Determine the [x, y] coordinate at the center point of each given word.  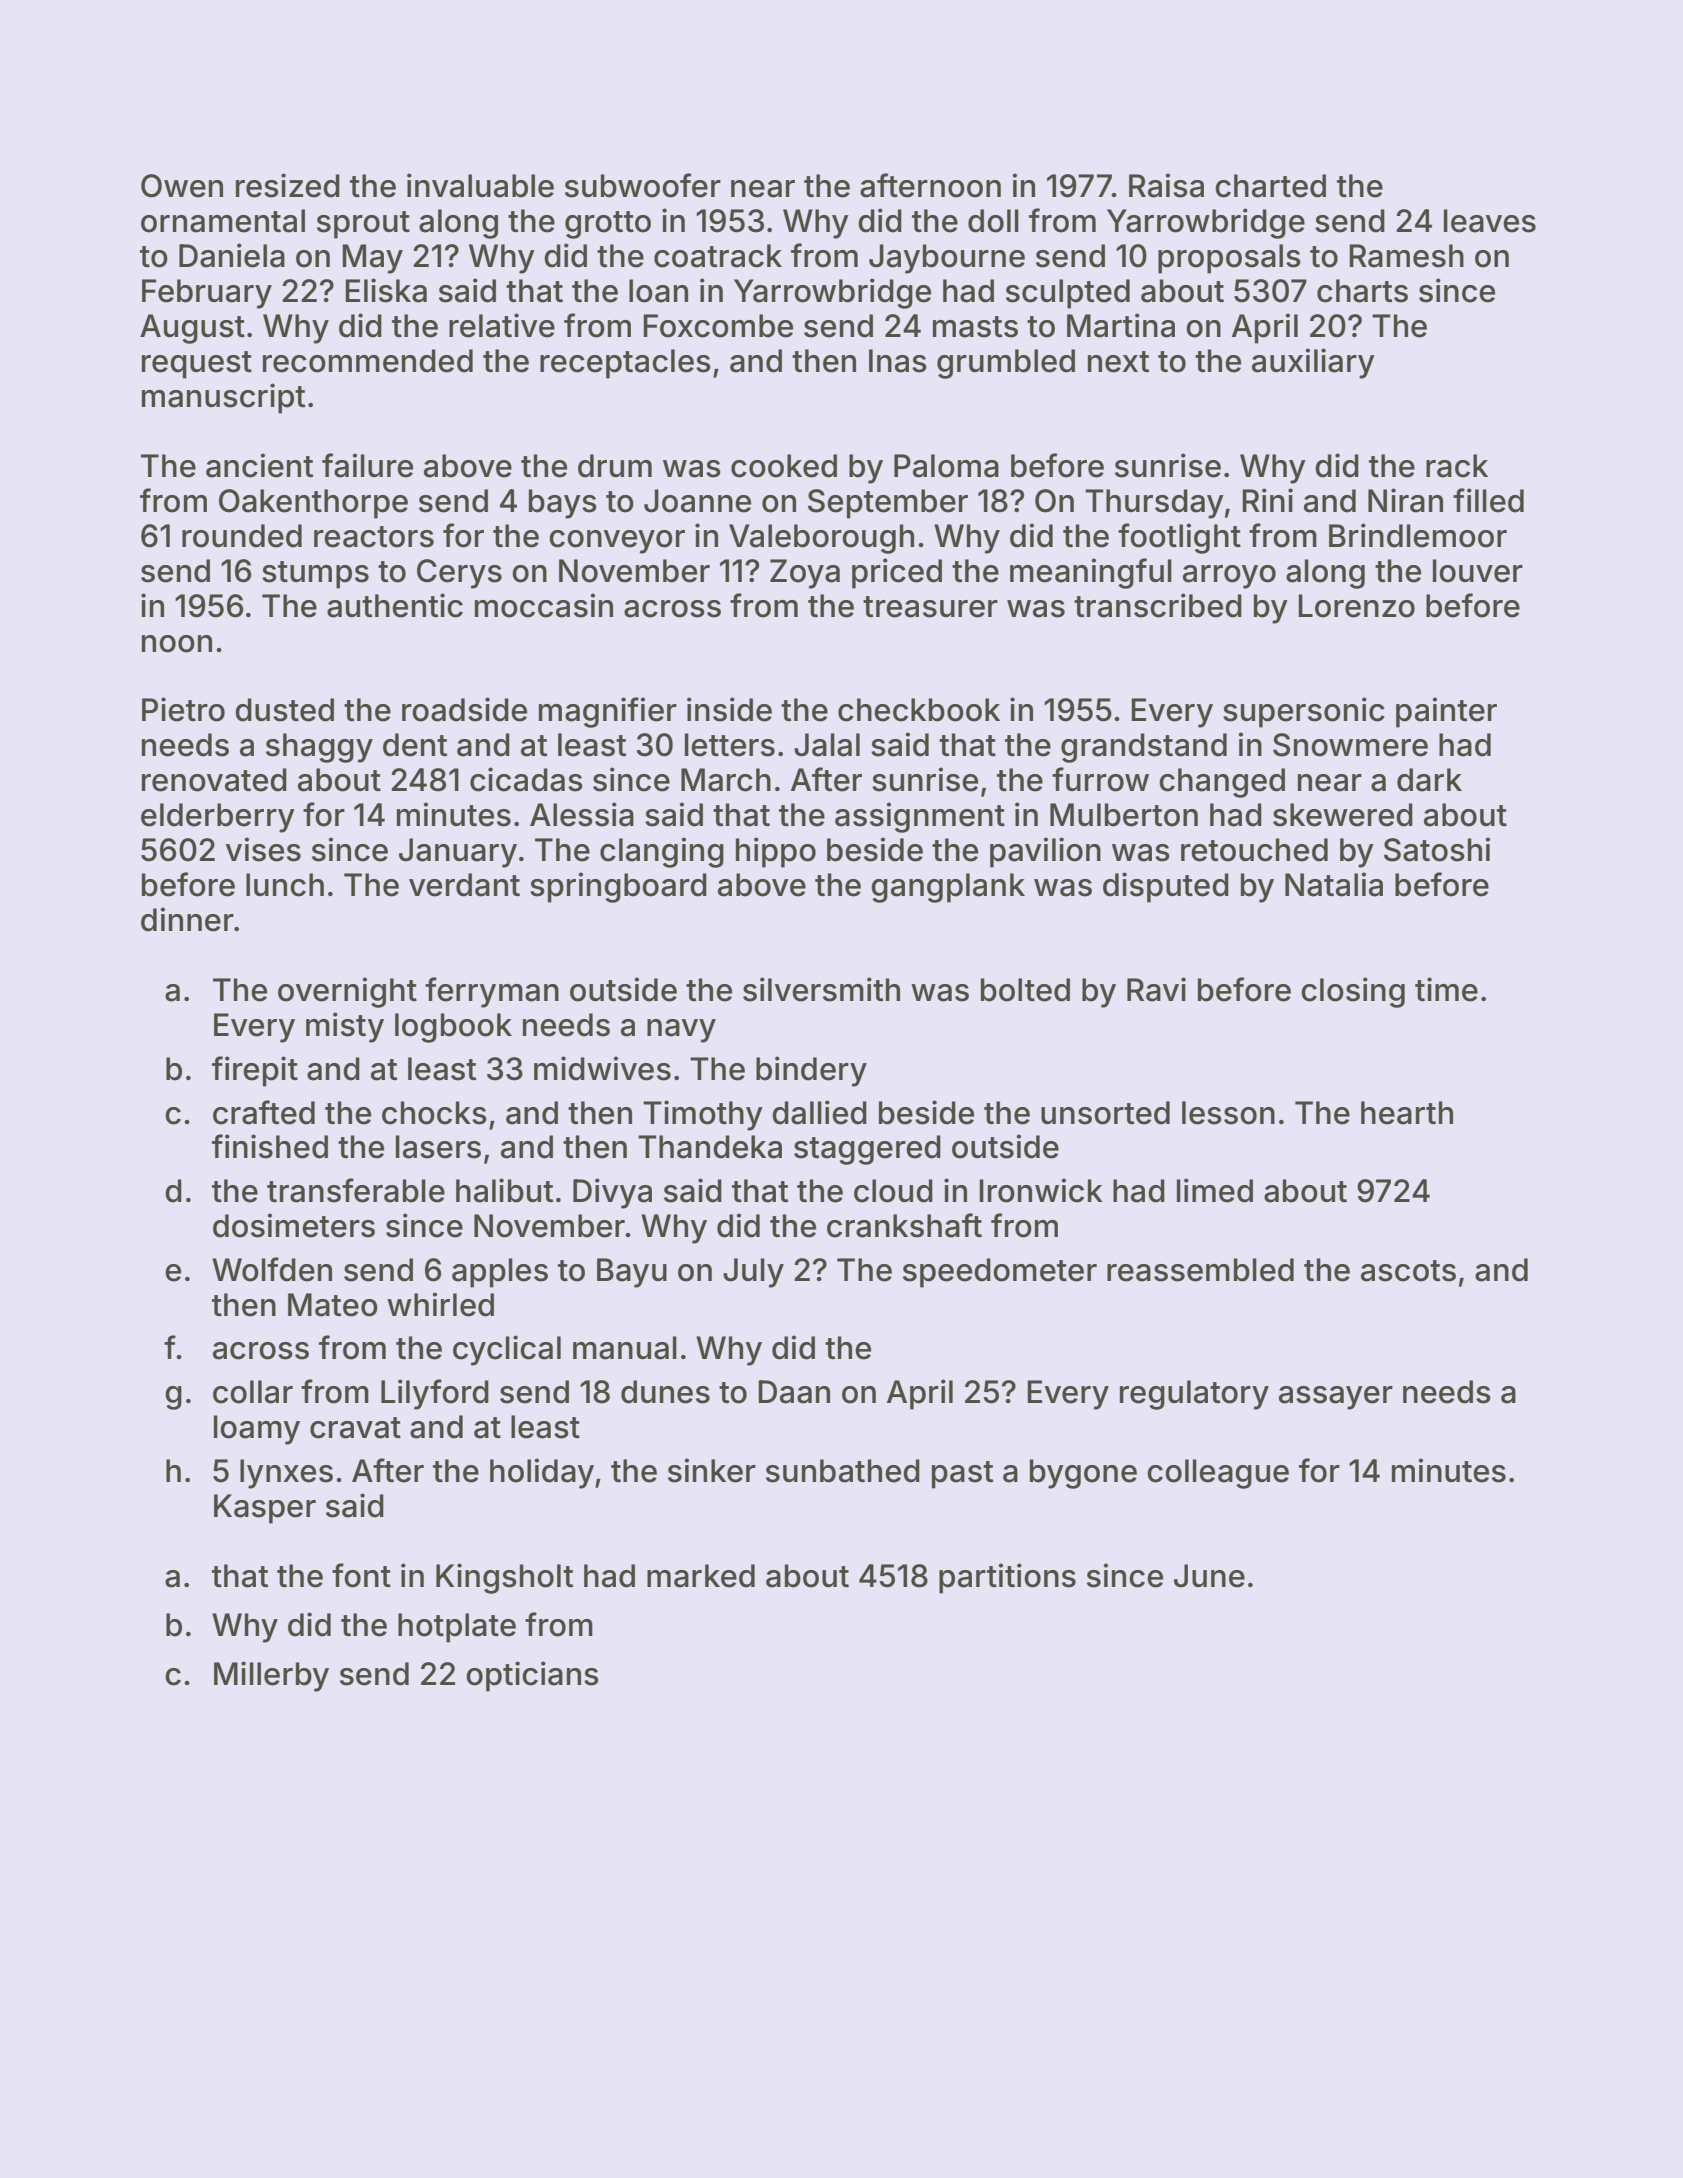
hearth [1407, 1113]
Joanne [697, 501]
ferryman [492, 992]
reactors [374, 537]
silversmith [821, 989]
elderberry [218, 818]
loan [658, 291]
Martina [1121, 325]
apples [500, 1273]
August [192, 329]
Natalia [1334, 884]
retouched [1254, 850]
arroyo [1229, 577]
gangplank [948, 888]
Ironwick [1041, 1190]
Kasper [265, 1509]
